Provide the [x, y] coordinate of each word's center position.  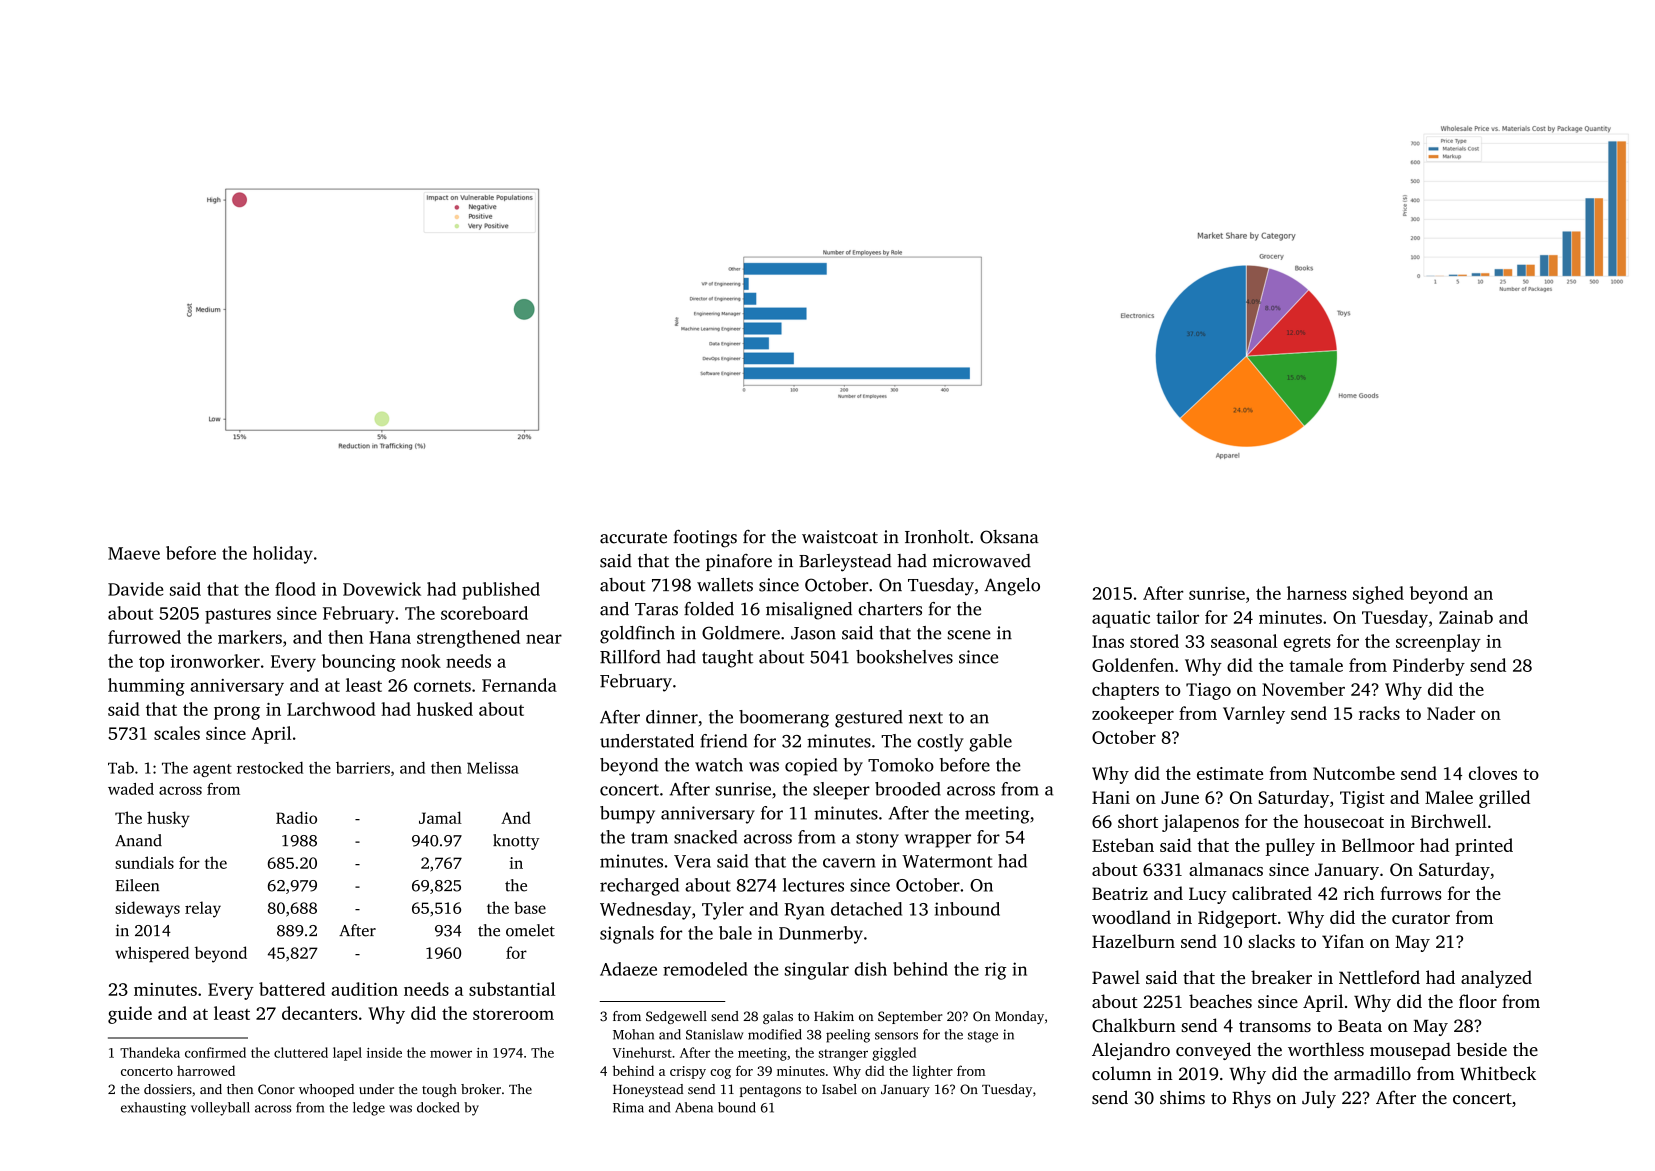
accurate [633, 538]
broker [481, 1089]
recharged [639, 887]
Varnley [1254, 715]
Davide [135, 589]
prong [237, 713]
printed [1484, 847]
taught [727, 659]
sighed [1378, 595]
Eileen [137, 885]
